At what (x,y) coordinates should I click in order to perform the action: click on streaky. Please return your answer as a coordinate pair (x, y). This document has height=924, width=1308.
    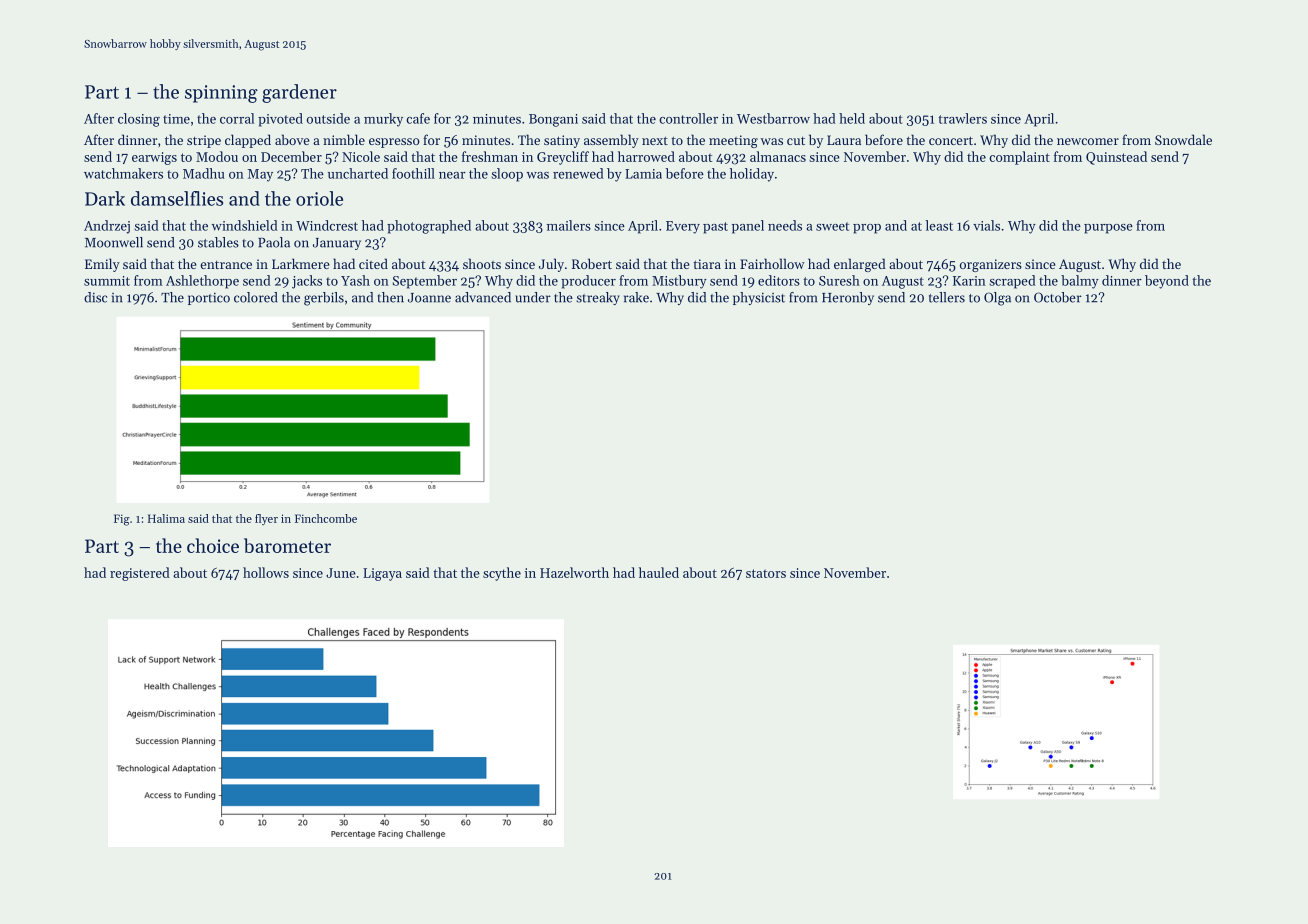
    Looking at the image, I should click on (598, 298).
